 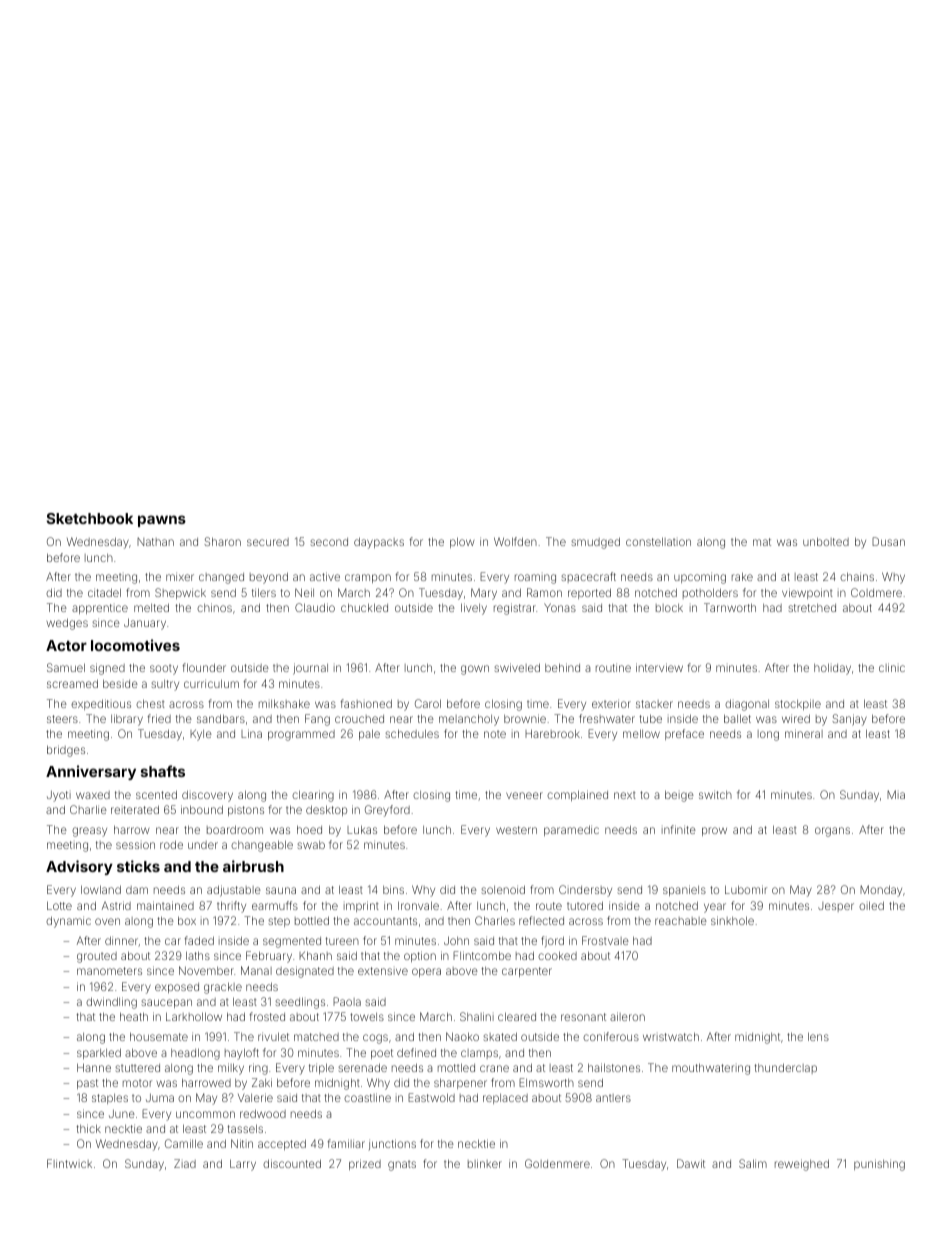 I want to click on Wolfden, so click(x=515, y=541).
